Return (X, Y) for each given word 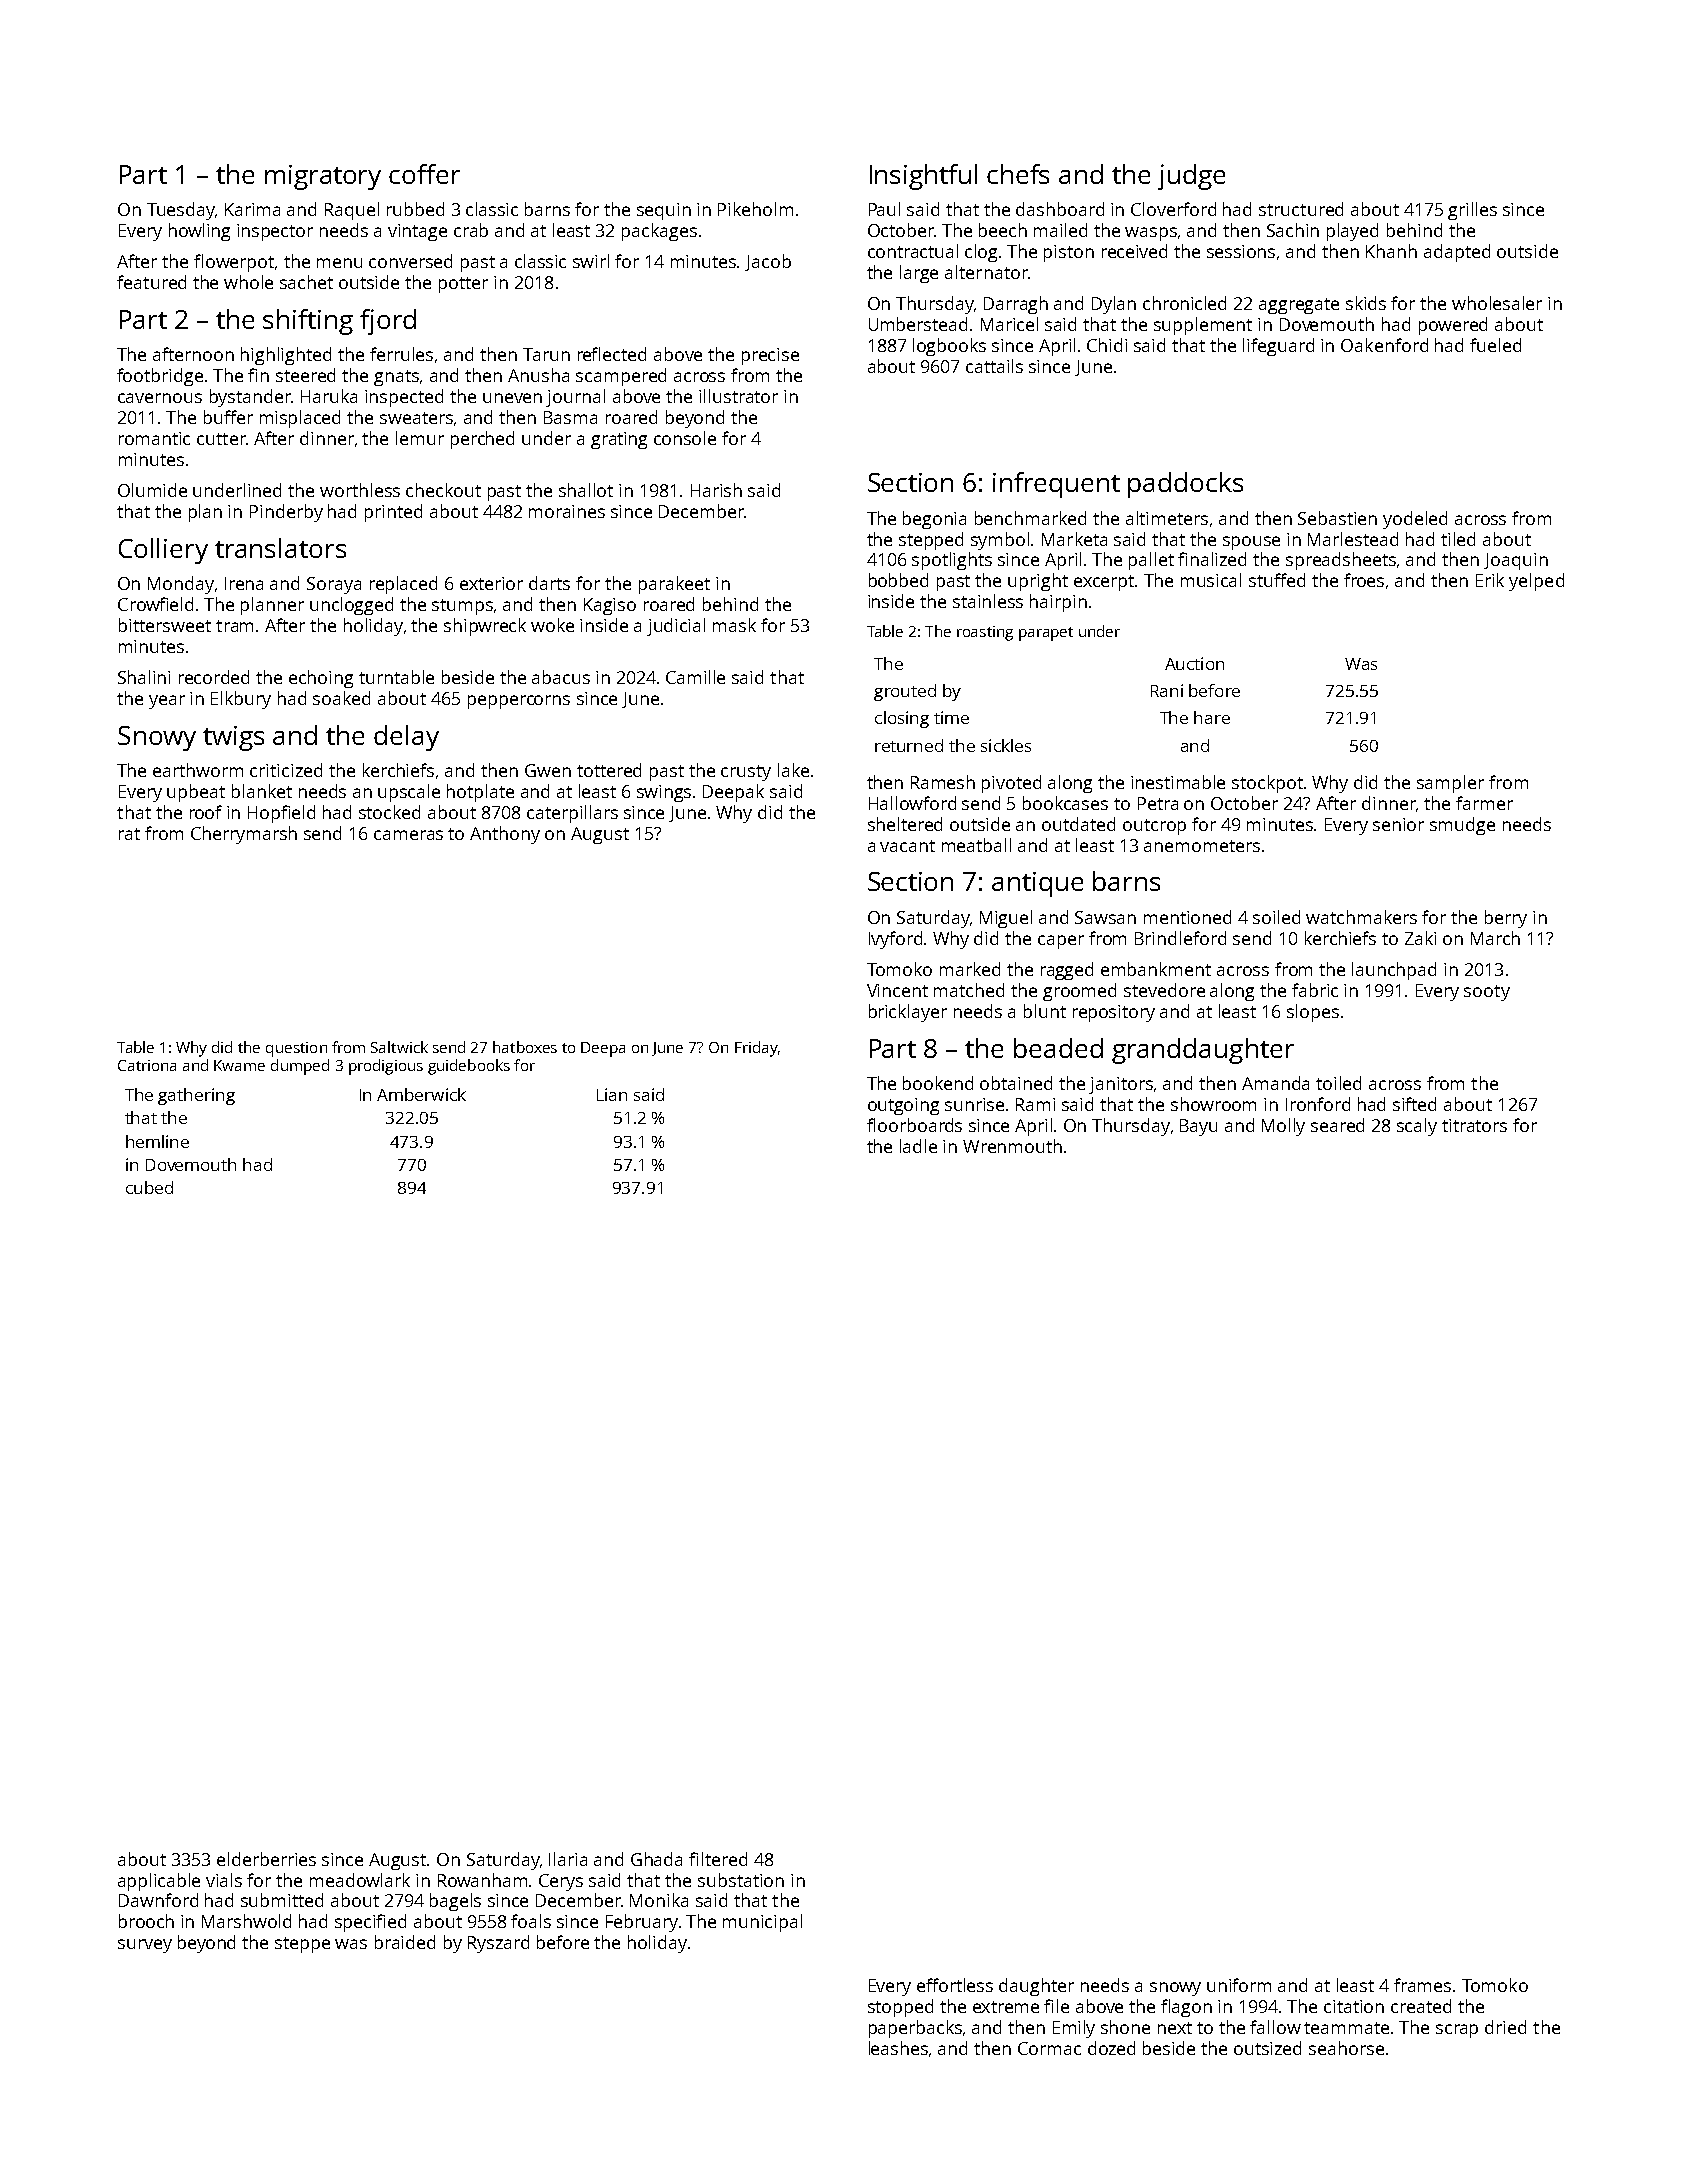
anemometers (1202, 846)
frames (1422, 1985)
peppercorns (519, 702)
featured (151, 282)
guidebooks (469, 1067)
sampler (1450, 784)
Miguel (1006, 919)
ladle (918, 1146)
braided (405, 1942)
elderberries (266, 1859)
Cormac (1049, 2048)
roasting (985, 633)
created (1421, 2006)
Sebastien (1337, 518)
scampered (621, 377)
